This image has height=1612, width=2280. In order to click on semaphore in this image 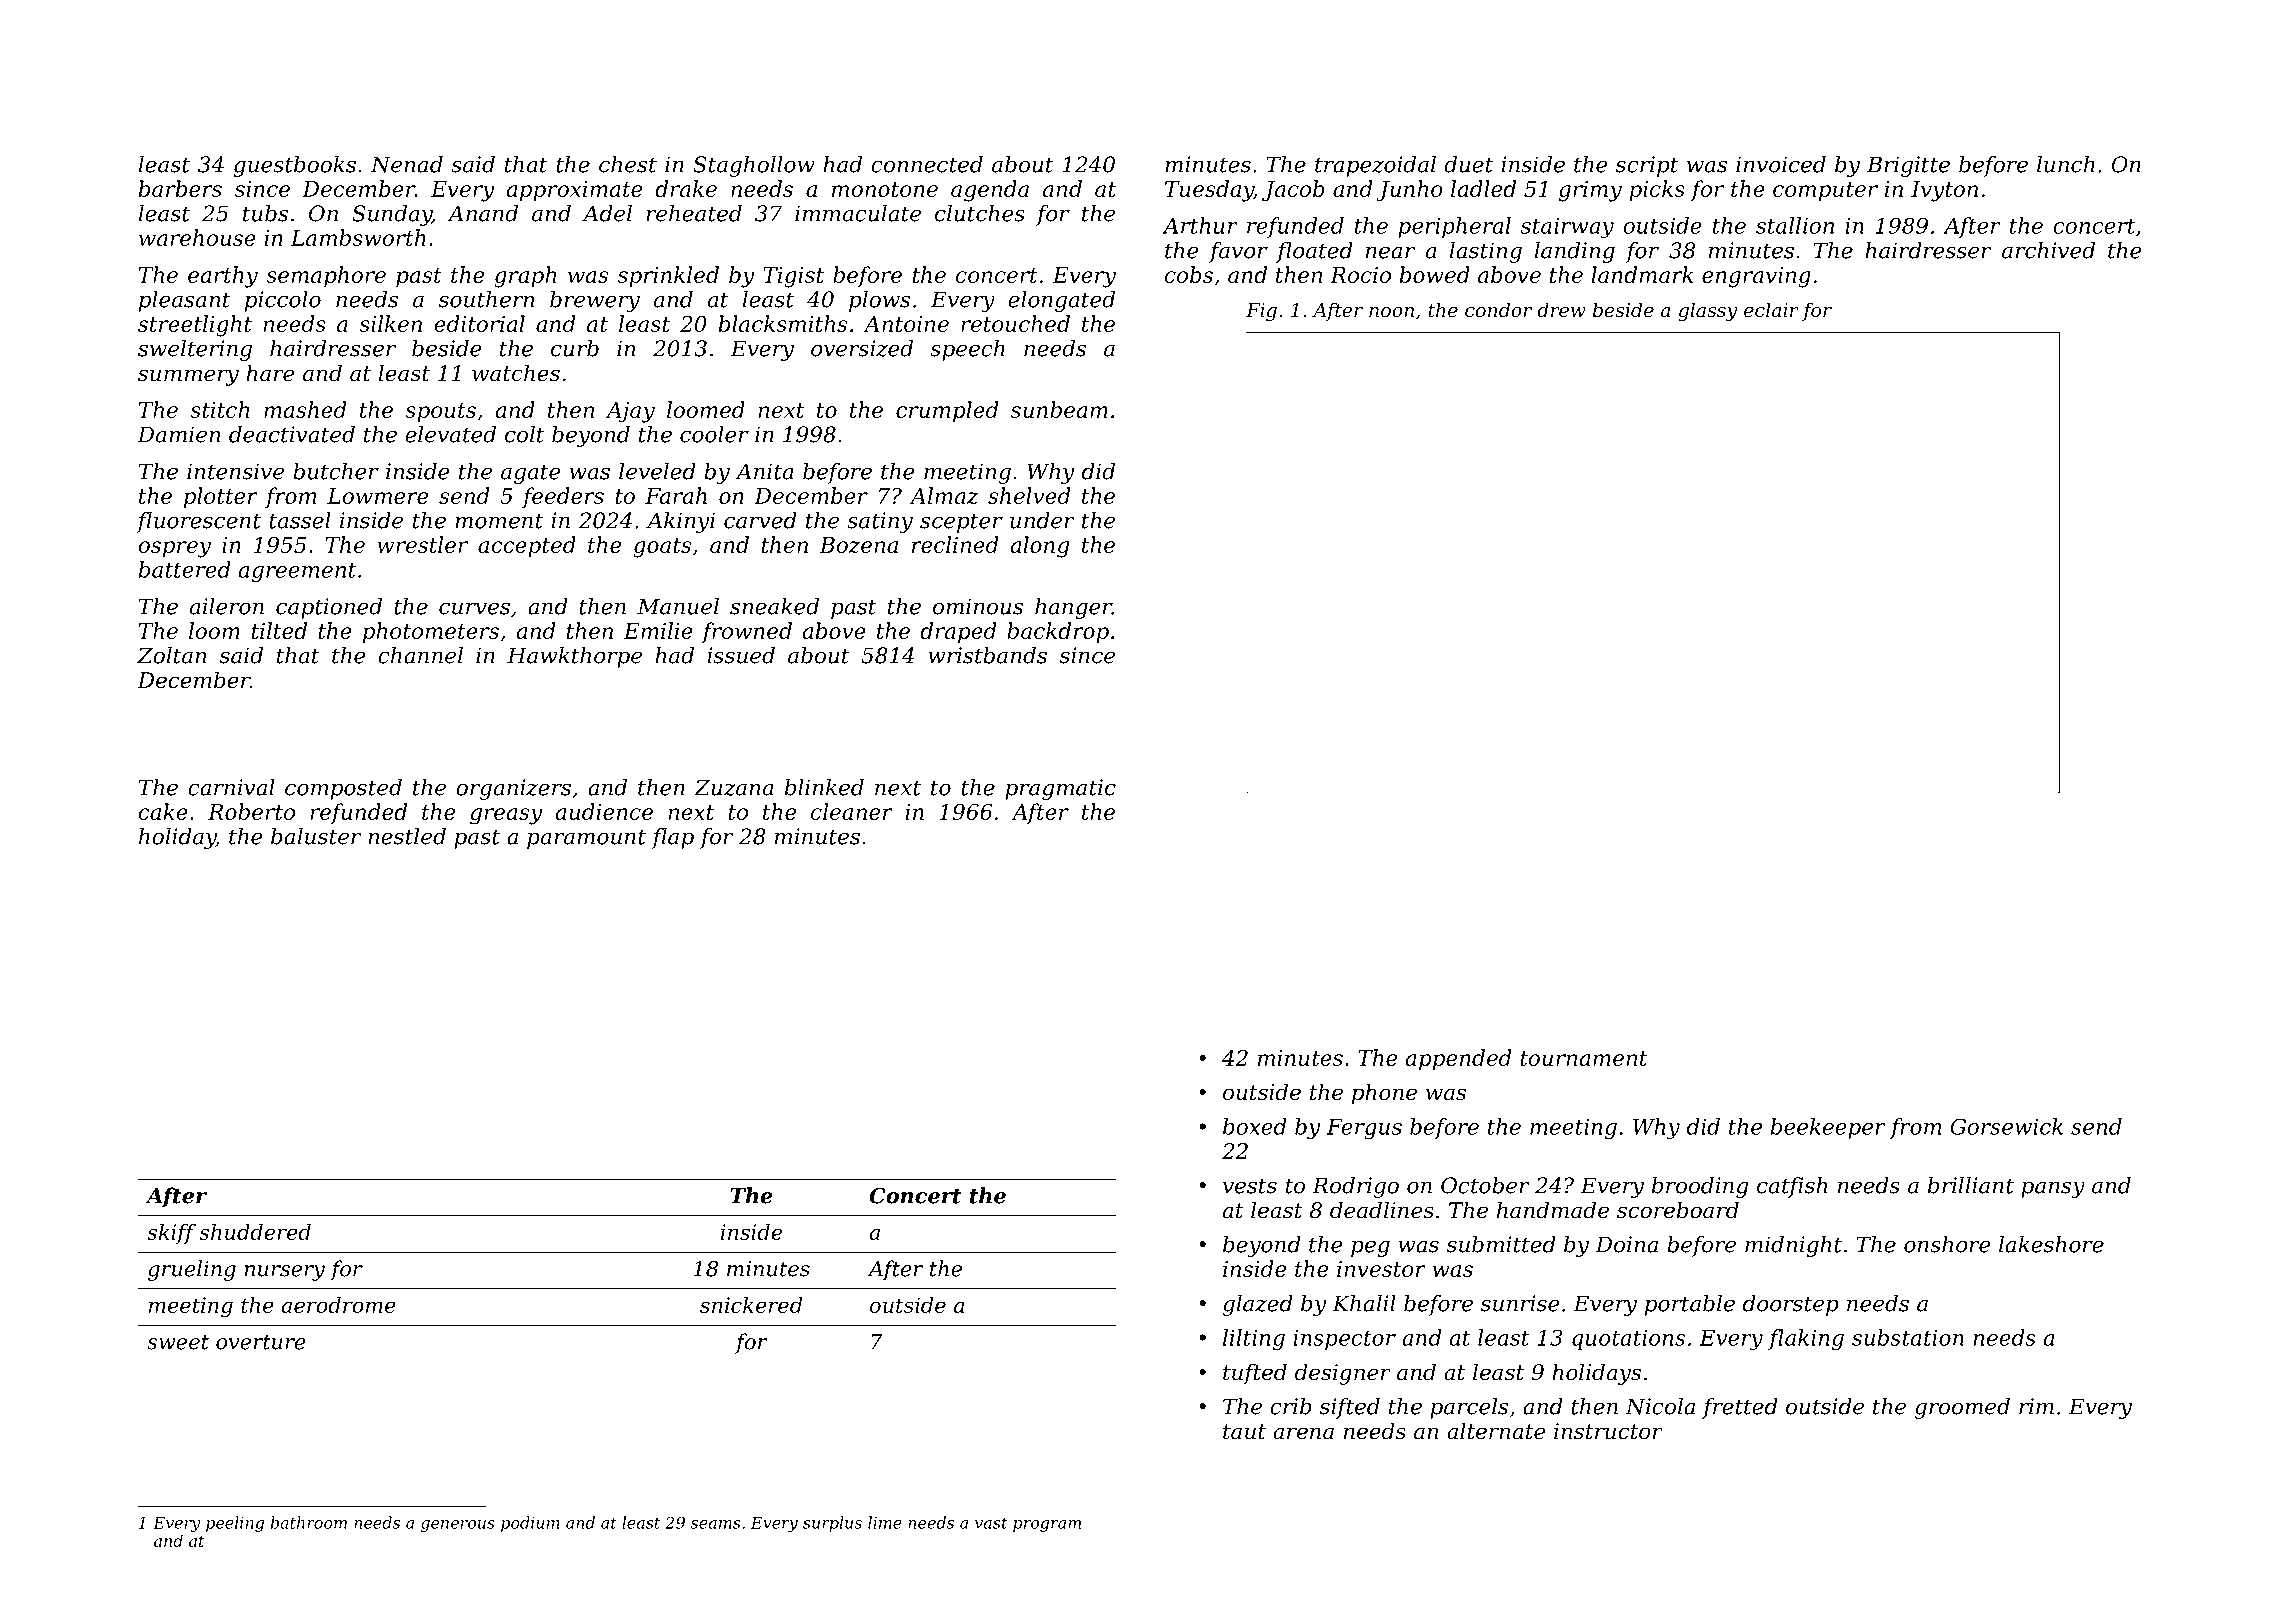, I will do `click(326, 276)`.
